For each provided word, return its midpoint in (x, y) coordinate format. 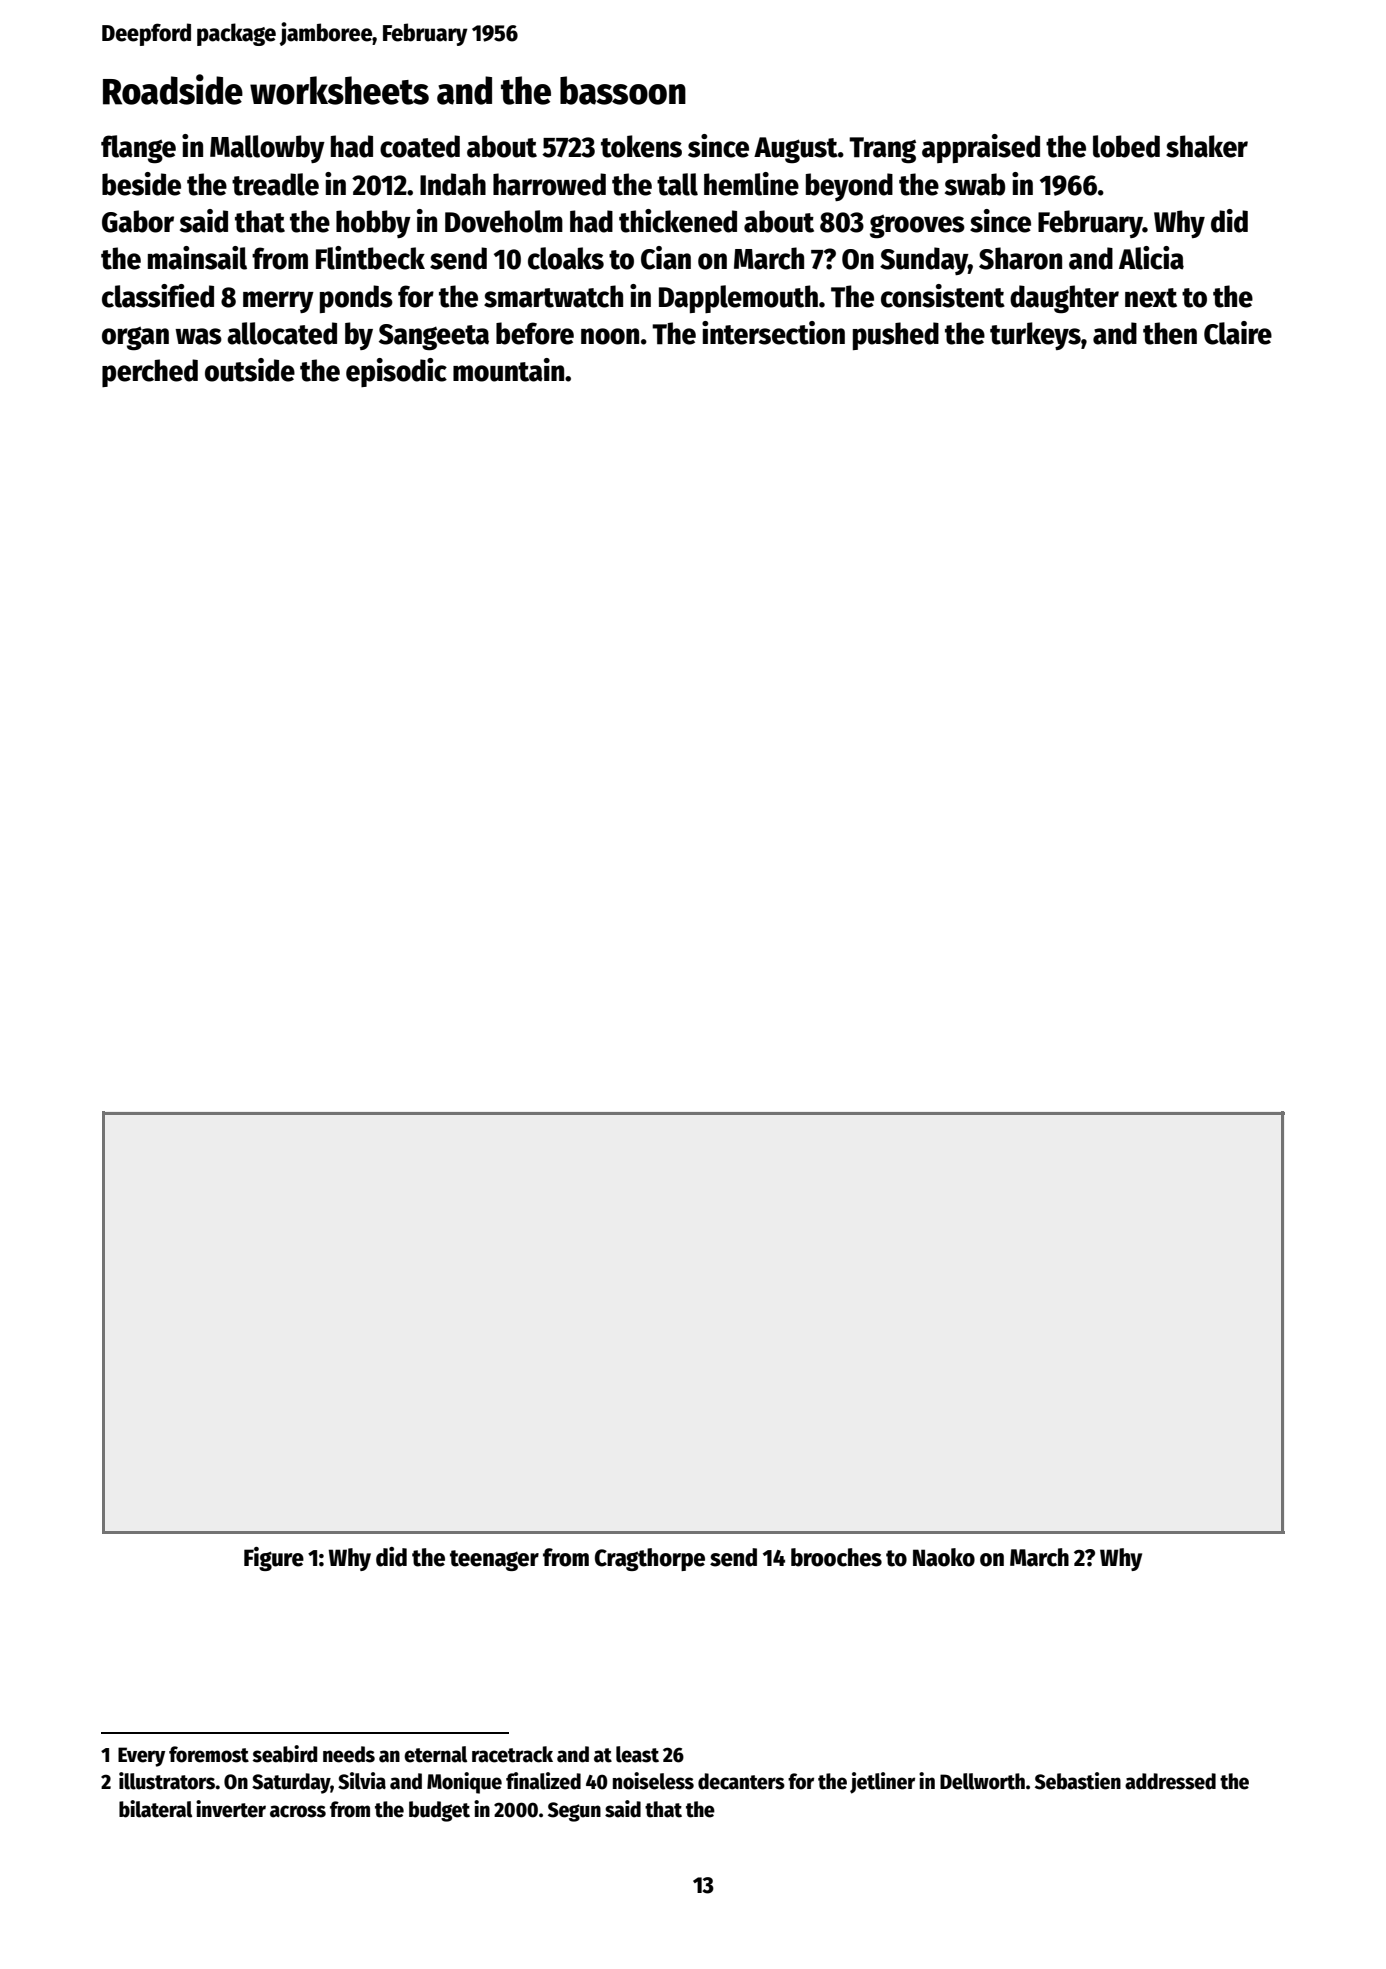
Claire (1238, 333)
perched (150, 373)
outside (250, 370)
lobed (1126, 146)
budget (439, 1811)
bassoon (623, 90)
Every (141, 1757)
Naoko (944, 1557)
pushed (896, 336)
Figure (274, 1559)
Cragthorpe (650, 1559)
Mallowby (267, 149)
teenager (494, 1560)
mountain (508, 370)
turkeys (1035, 336)
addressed (1170, 1781)
